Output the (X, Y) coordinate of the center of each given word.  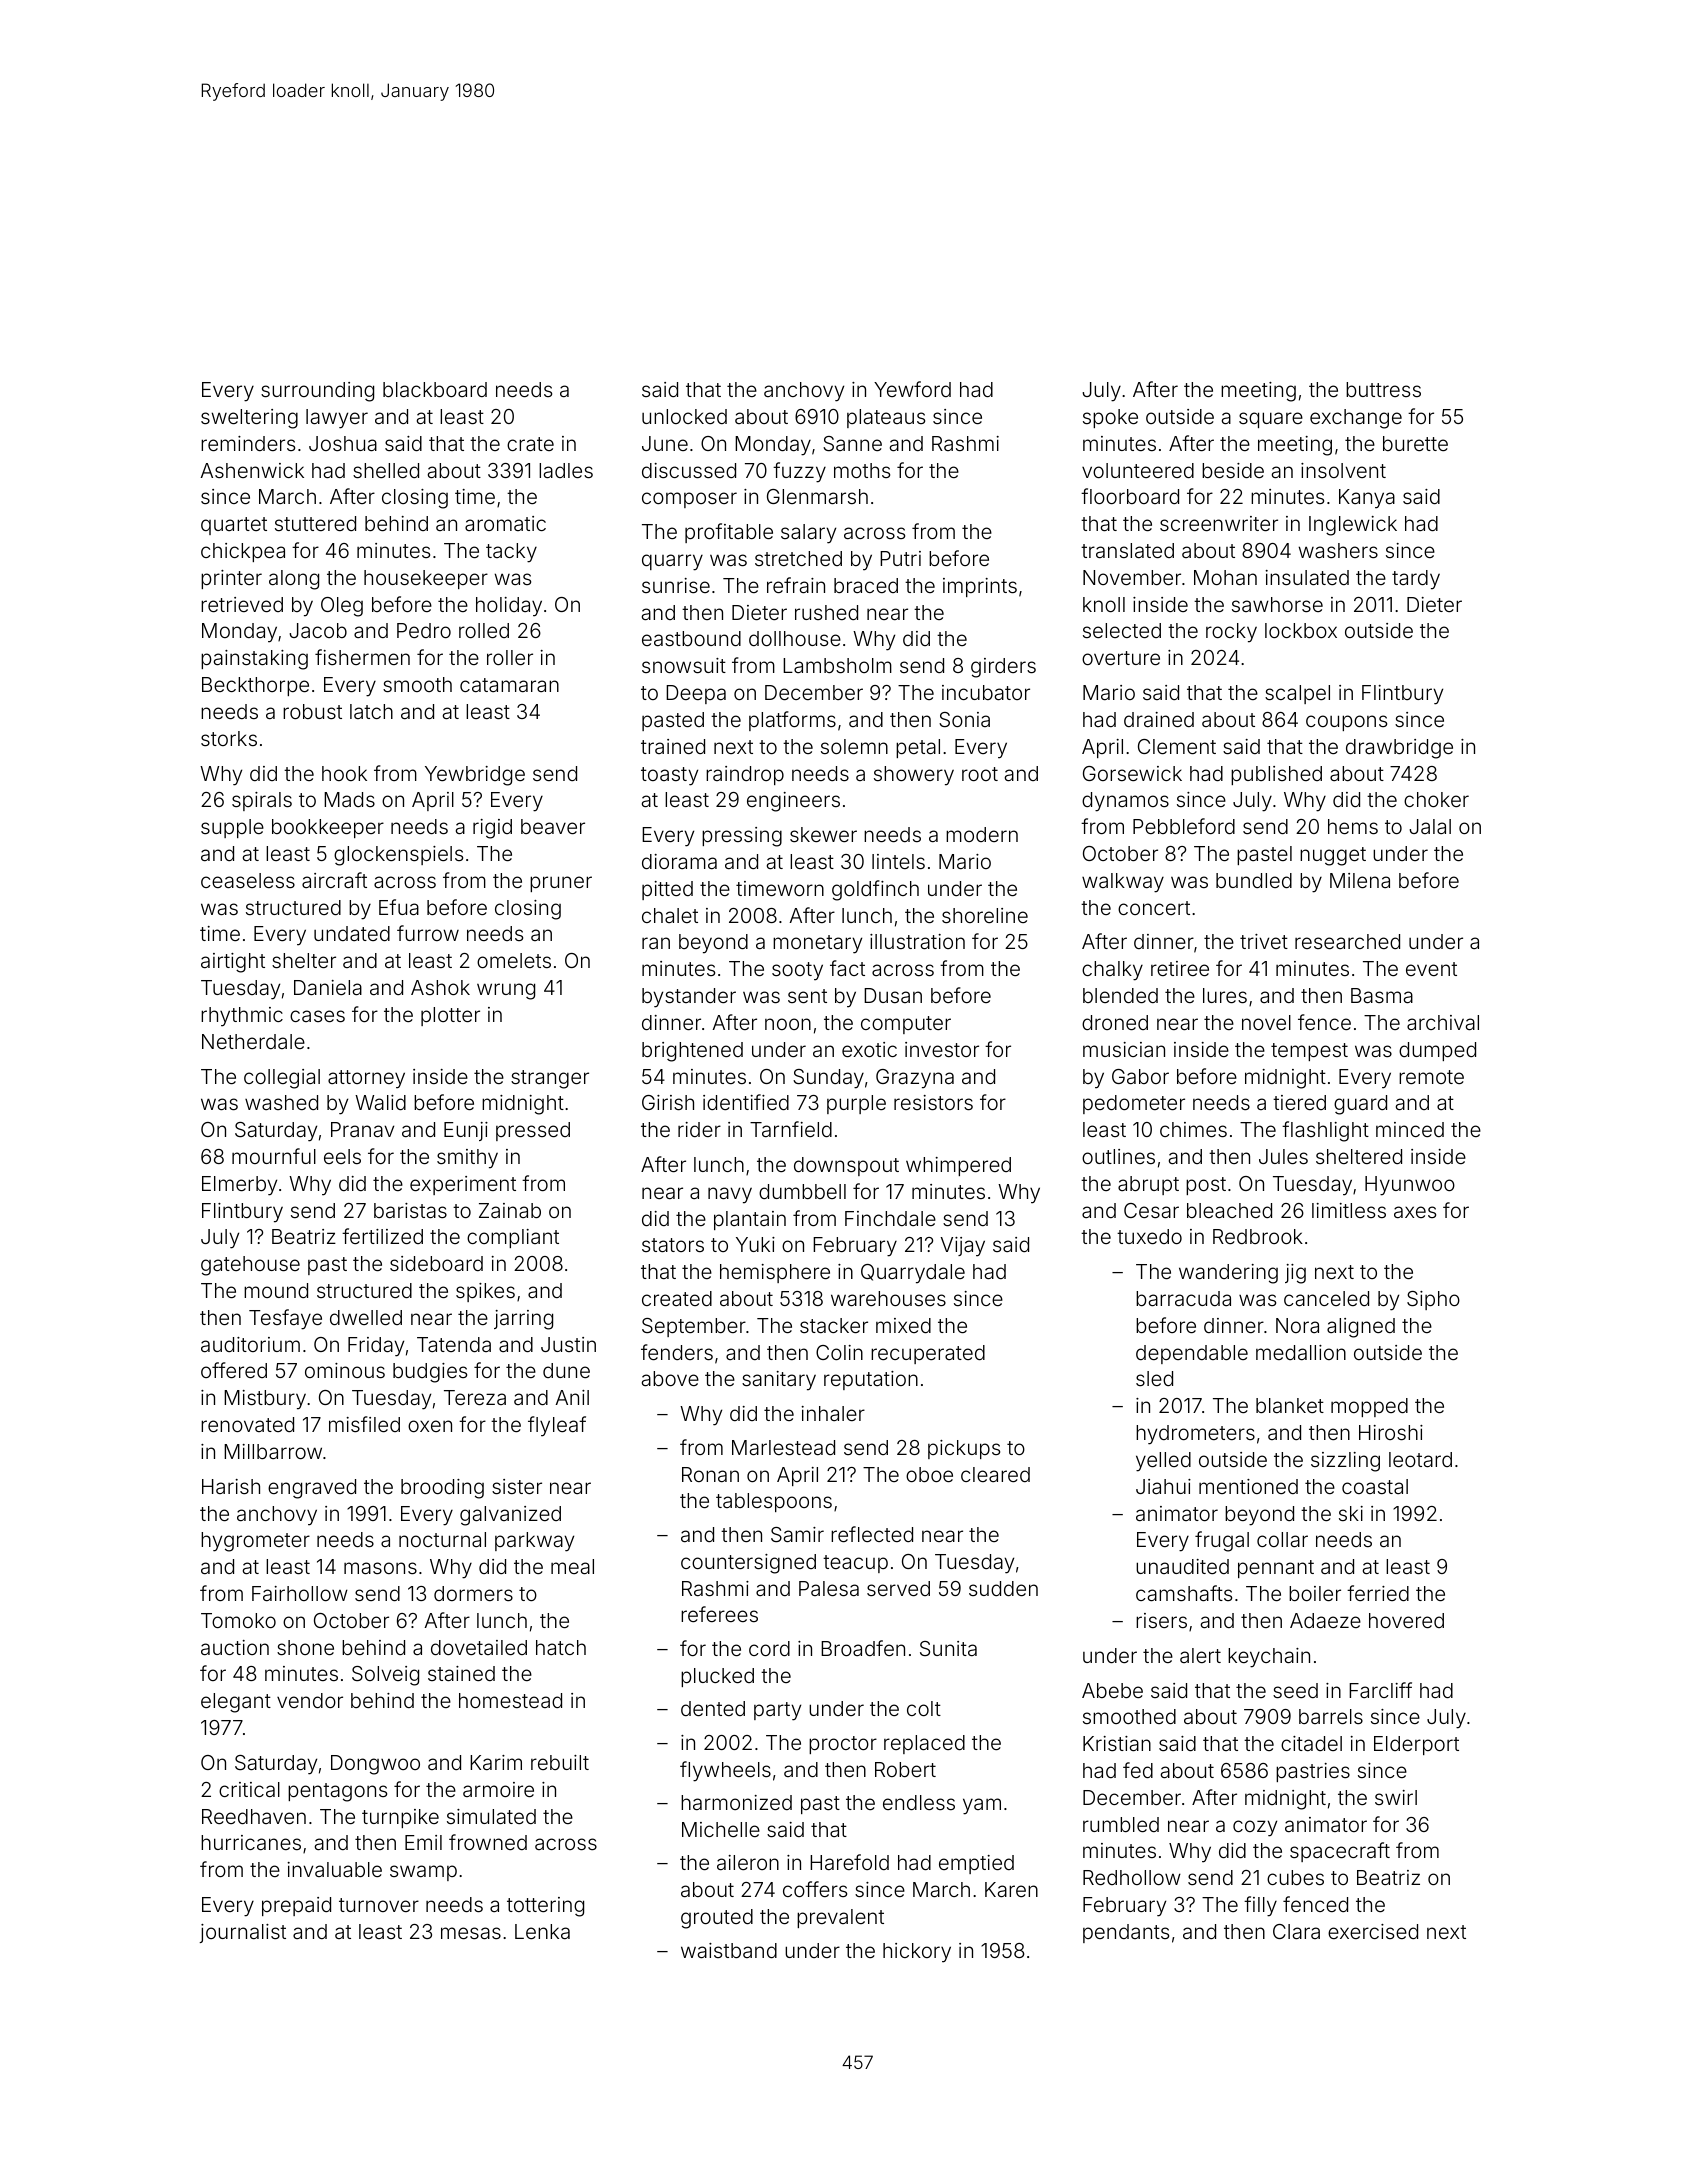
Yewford (912, 389)
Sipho (1433, 1300)
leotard (1420, 1459)
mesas (471, 1933)
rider (699, 1129)
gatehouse (250, 1266)
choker (1436, 799)
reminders (248, 443)
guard (1360, 1105)
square (1271, 420)
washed (281, 1102)
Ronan (710, 1474)
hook (344, 773)
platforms (792, 721)
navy (730, 1195)
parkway (534, 1542)
